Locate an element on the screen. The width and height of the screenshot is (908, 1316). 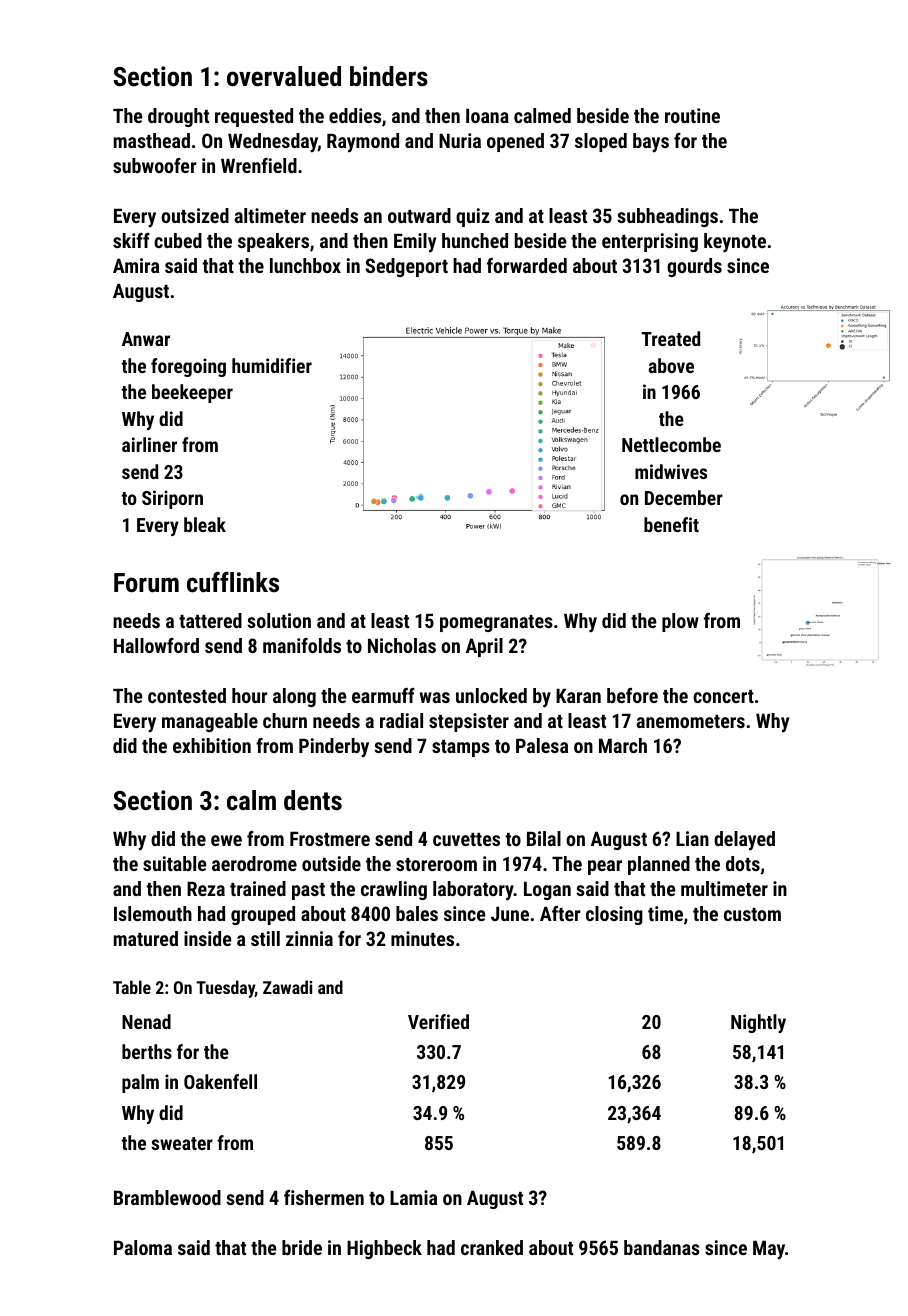
subwoofer is located at coordinates (154, 165).
